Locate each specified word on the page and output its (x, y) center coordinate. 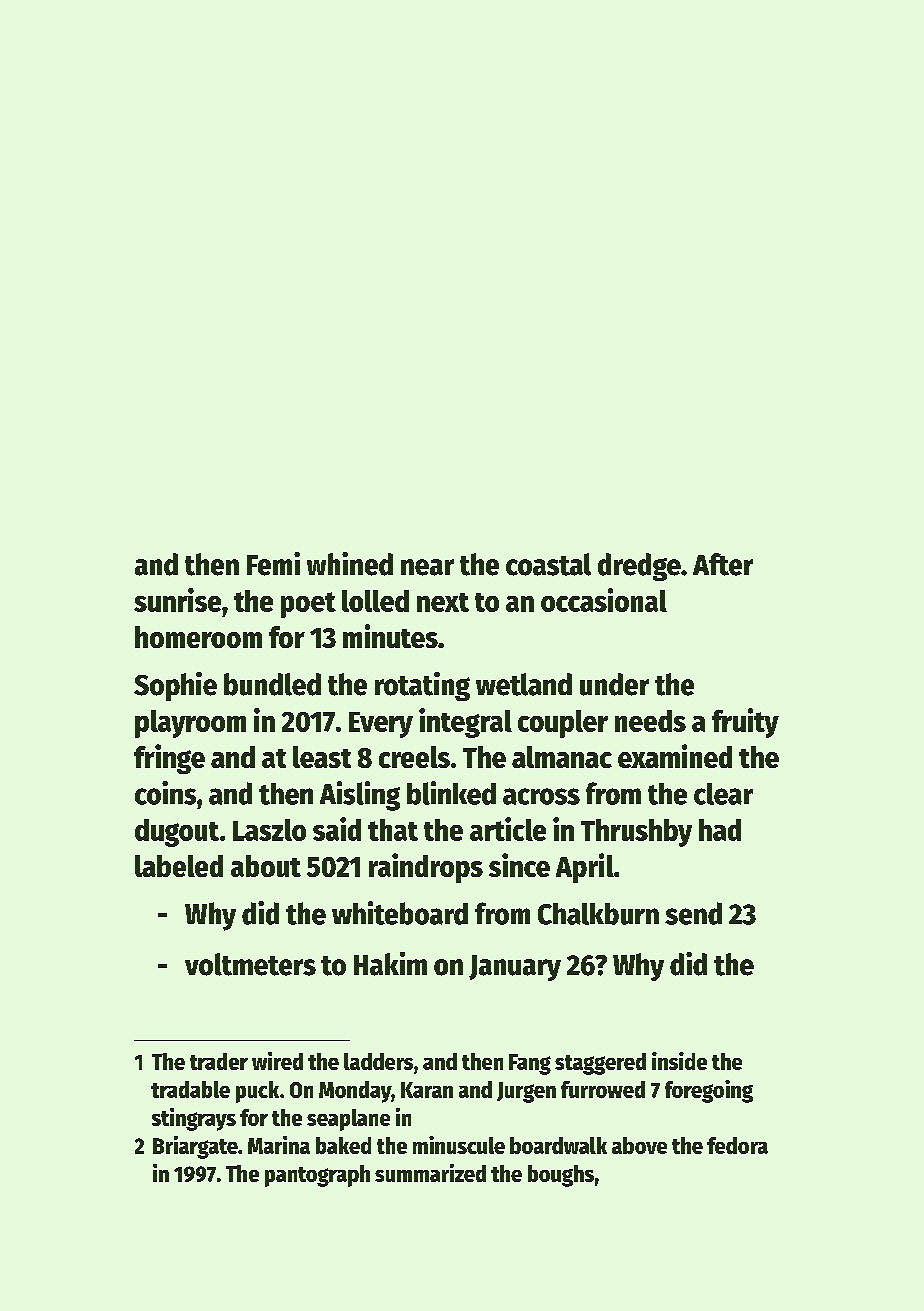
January (515, 968)
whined (350, 564)
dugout (177, 833)
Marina (279, 1145)
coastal (548, 564)
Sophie (175, 686)
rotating (422, 686)
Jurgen (526, 1092)
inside (679, 1061)
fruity (745, 723)
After (723, 564)
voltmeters (250, 964)
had (720, 830)
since (519, 865)
